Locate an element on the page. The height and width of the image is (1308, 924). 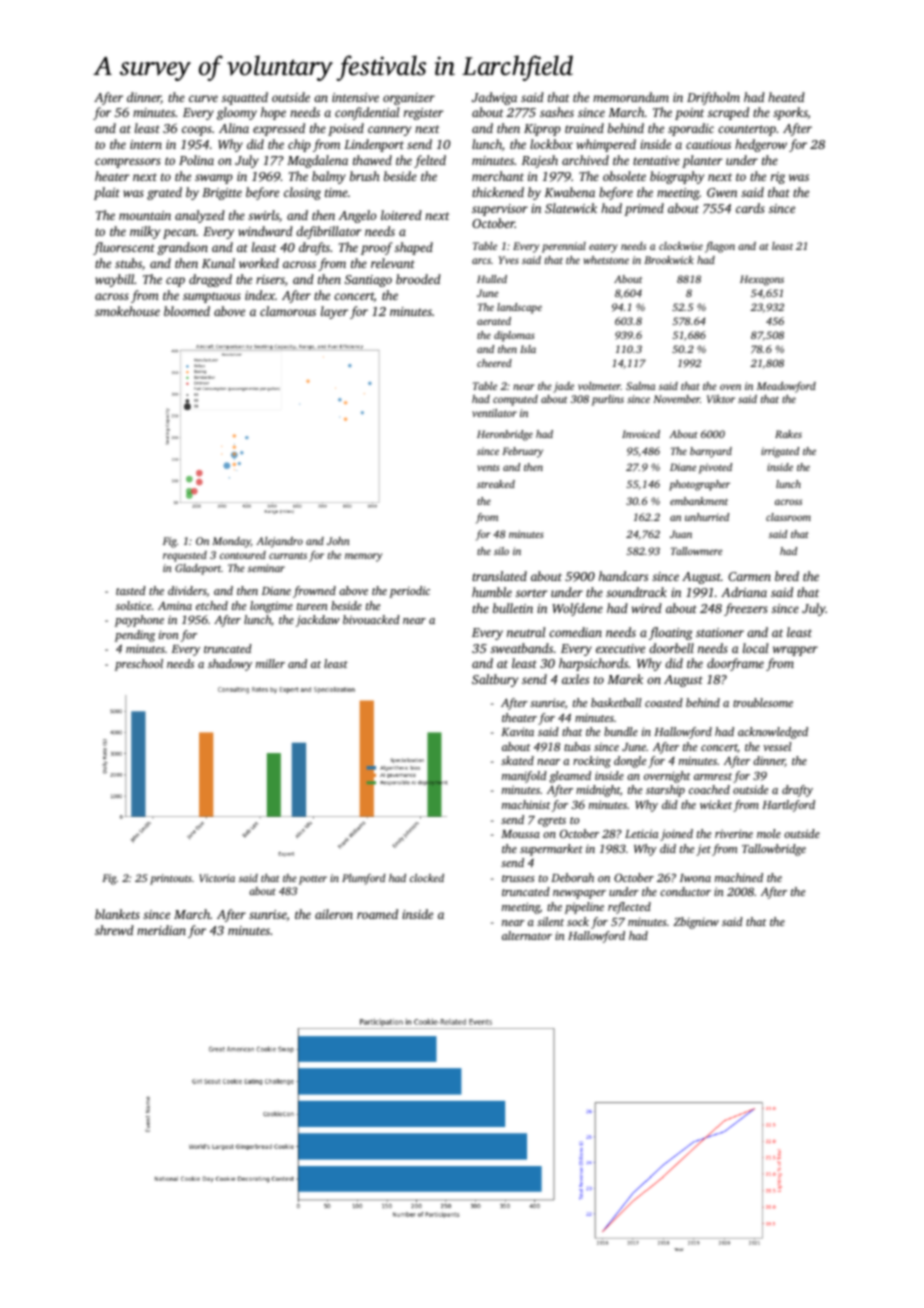
skated is located at coordinates (517, 760).
